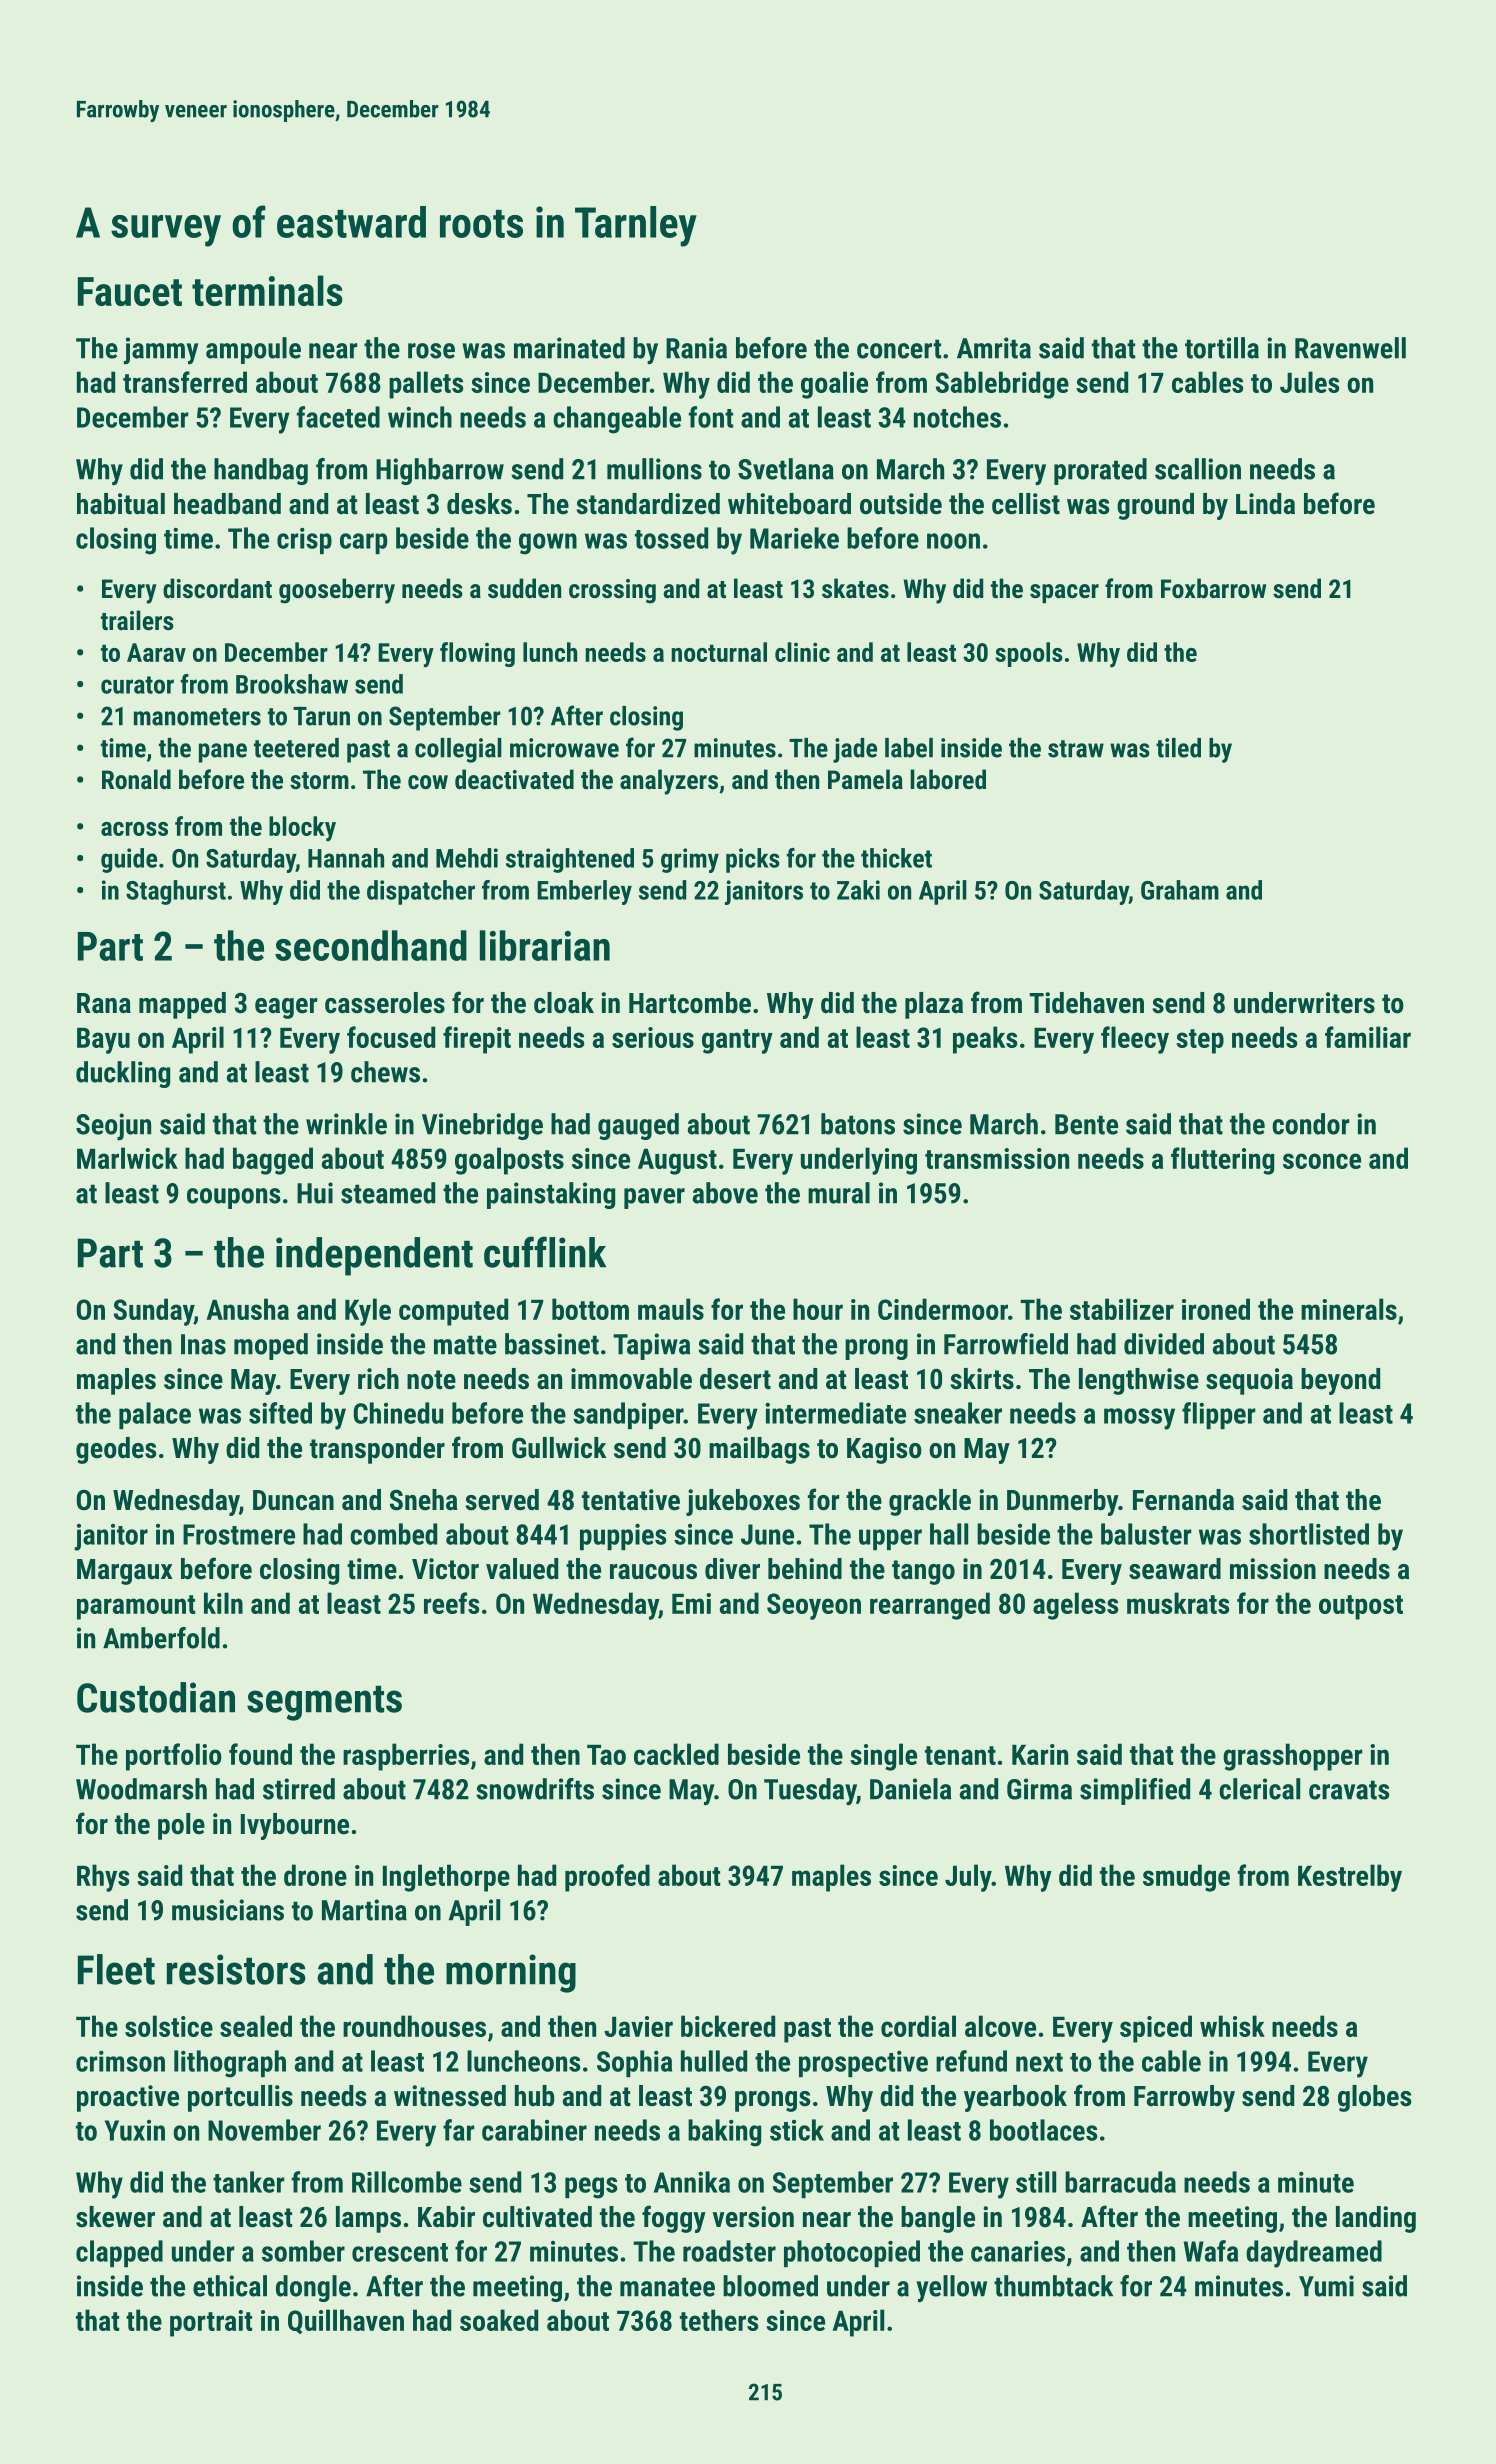  I want to click on font, so click(711, 417).
